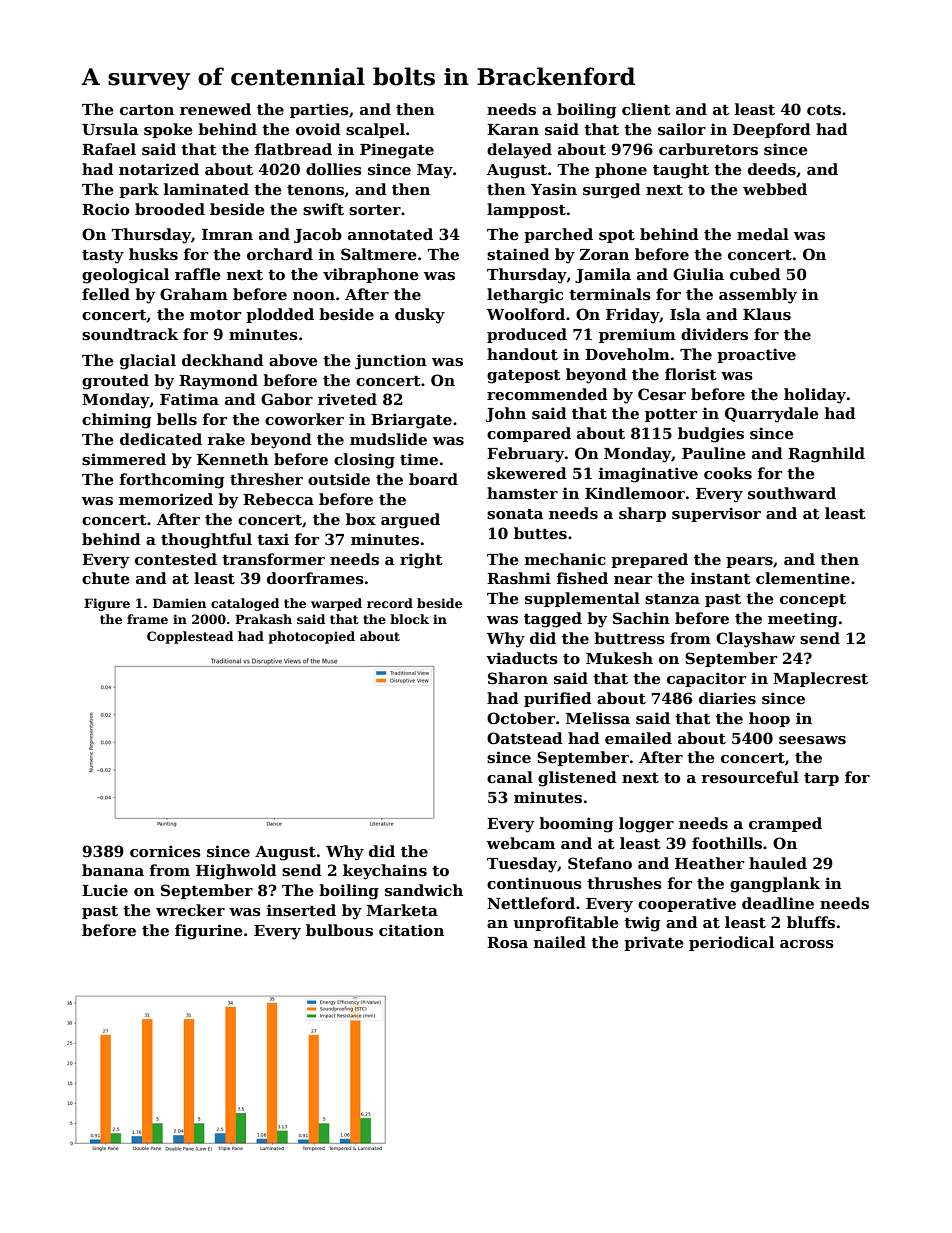 The height and width of the screenshot is (1233, 952). I want to click on Figure, so click(107, 604).
